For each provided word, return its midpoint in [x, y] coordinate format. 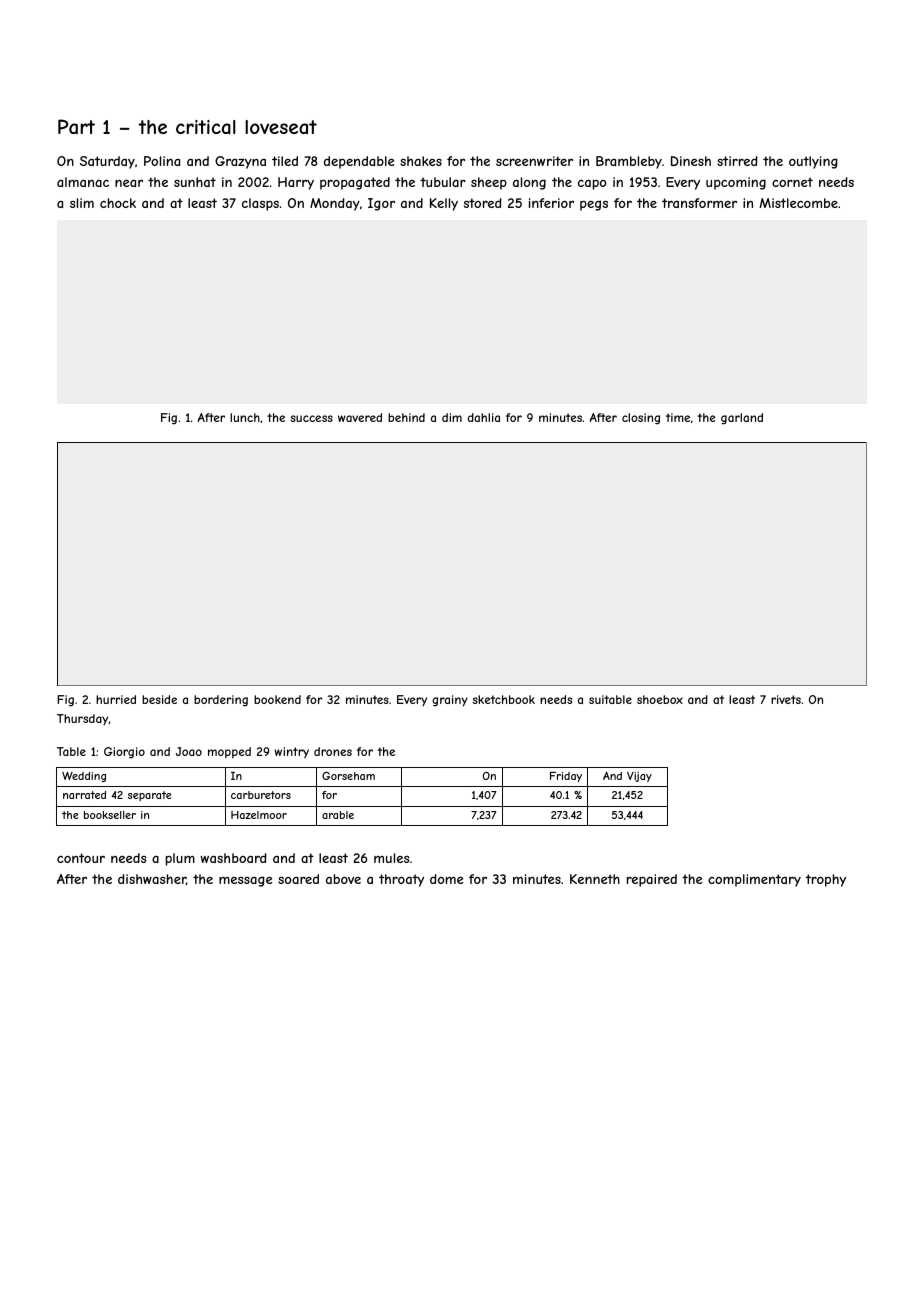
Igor [381, 204]
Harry [296, 183]
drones [333, 751]
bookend [277, 699]
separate [149, 796]
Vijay [639, 777]
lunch [245, 417]
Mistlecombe [798, 203]
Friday [566, 777]
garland [742, 419]
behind [406, 417]
